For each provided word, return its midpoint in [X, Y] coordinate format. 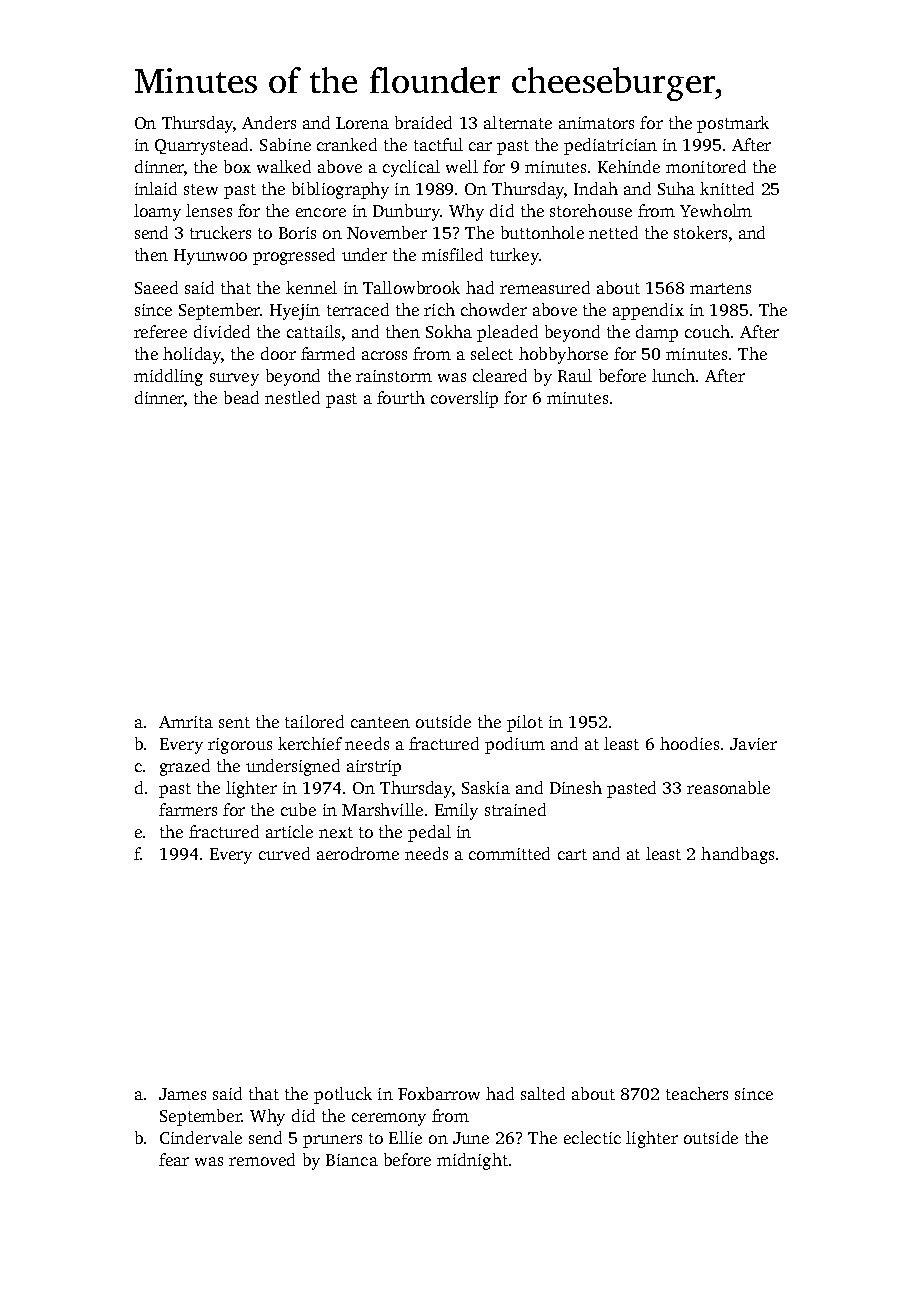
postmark [733, 124]
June [471, 1138]
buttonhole [542, 232]
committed [509, 853]
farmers [188, 809]
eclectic [592, 1137]
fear [174, 1159]
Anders [269, 122]
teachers [697, 1093]
